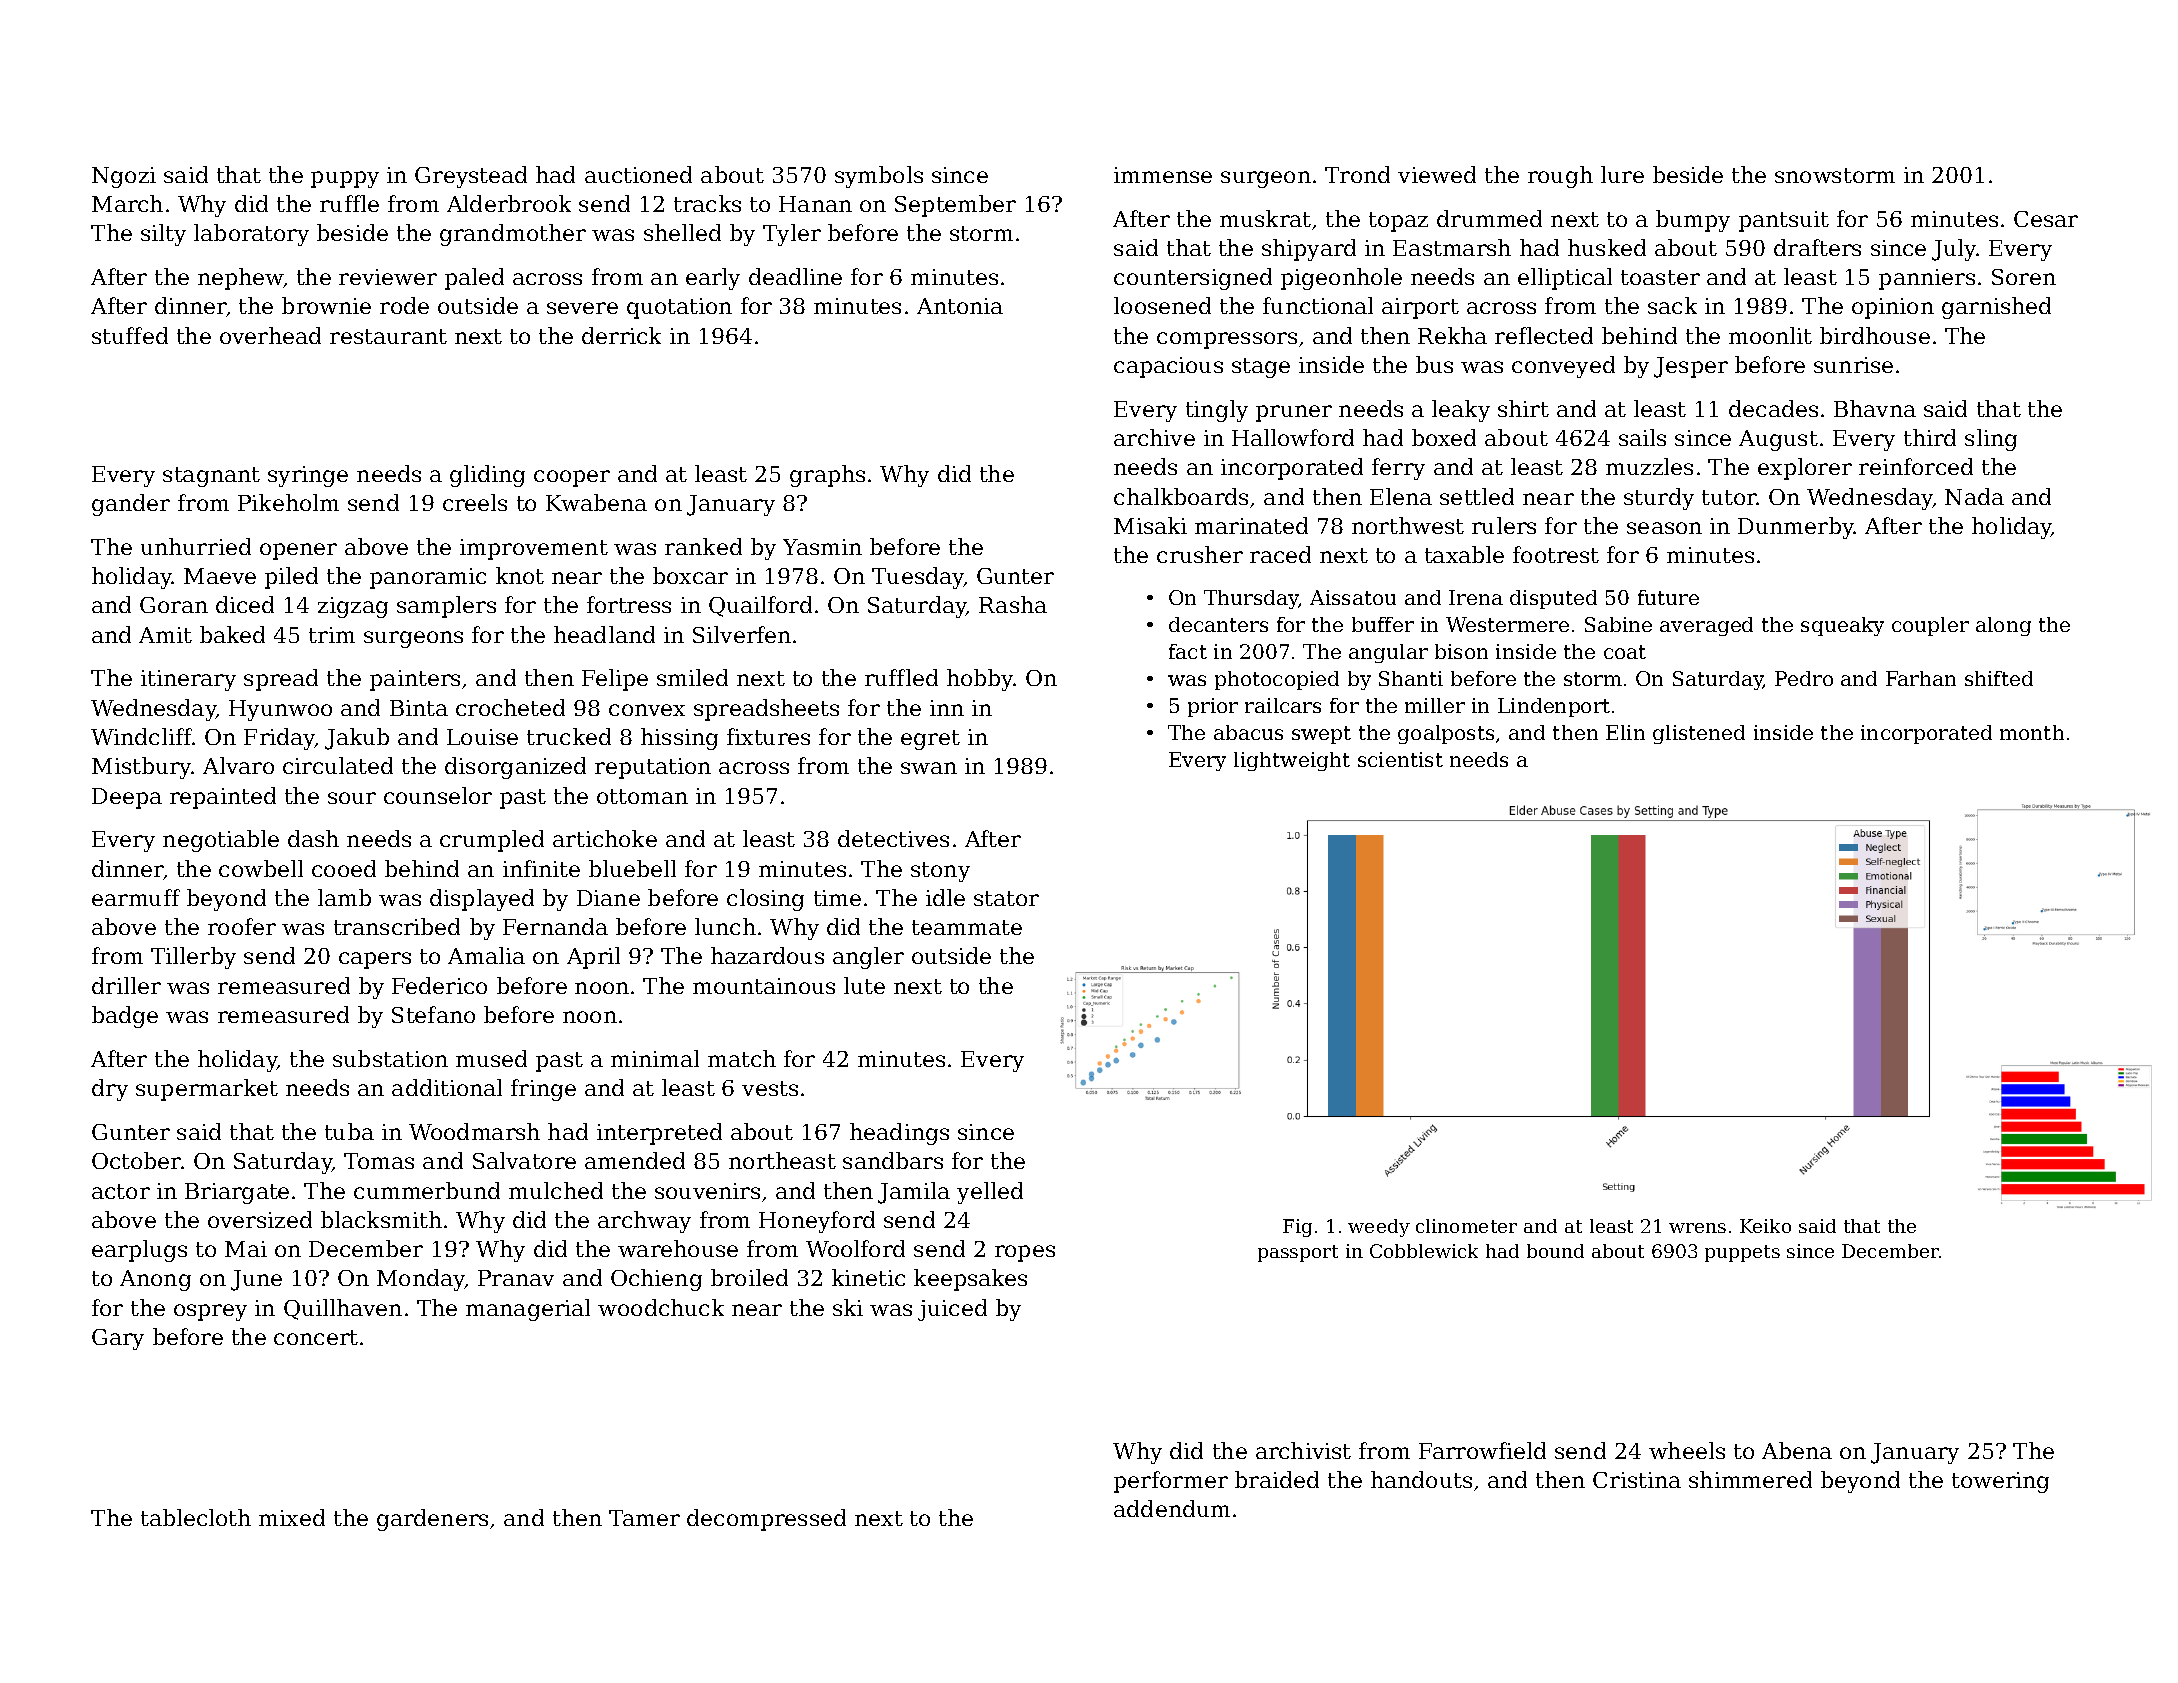 This document has width=2178, height=1683. What do you see at coordinates (1560, 177) in the document?
I see `rough` at bounding box center [1560, 177].
